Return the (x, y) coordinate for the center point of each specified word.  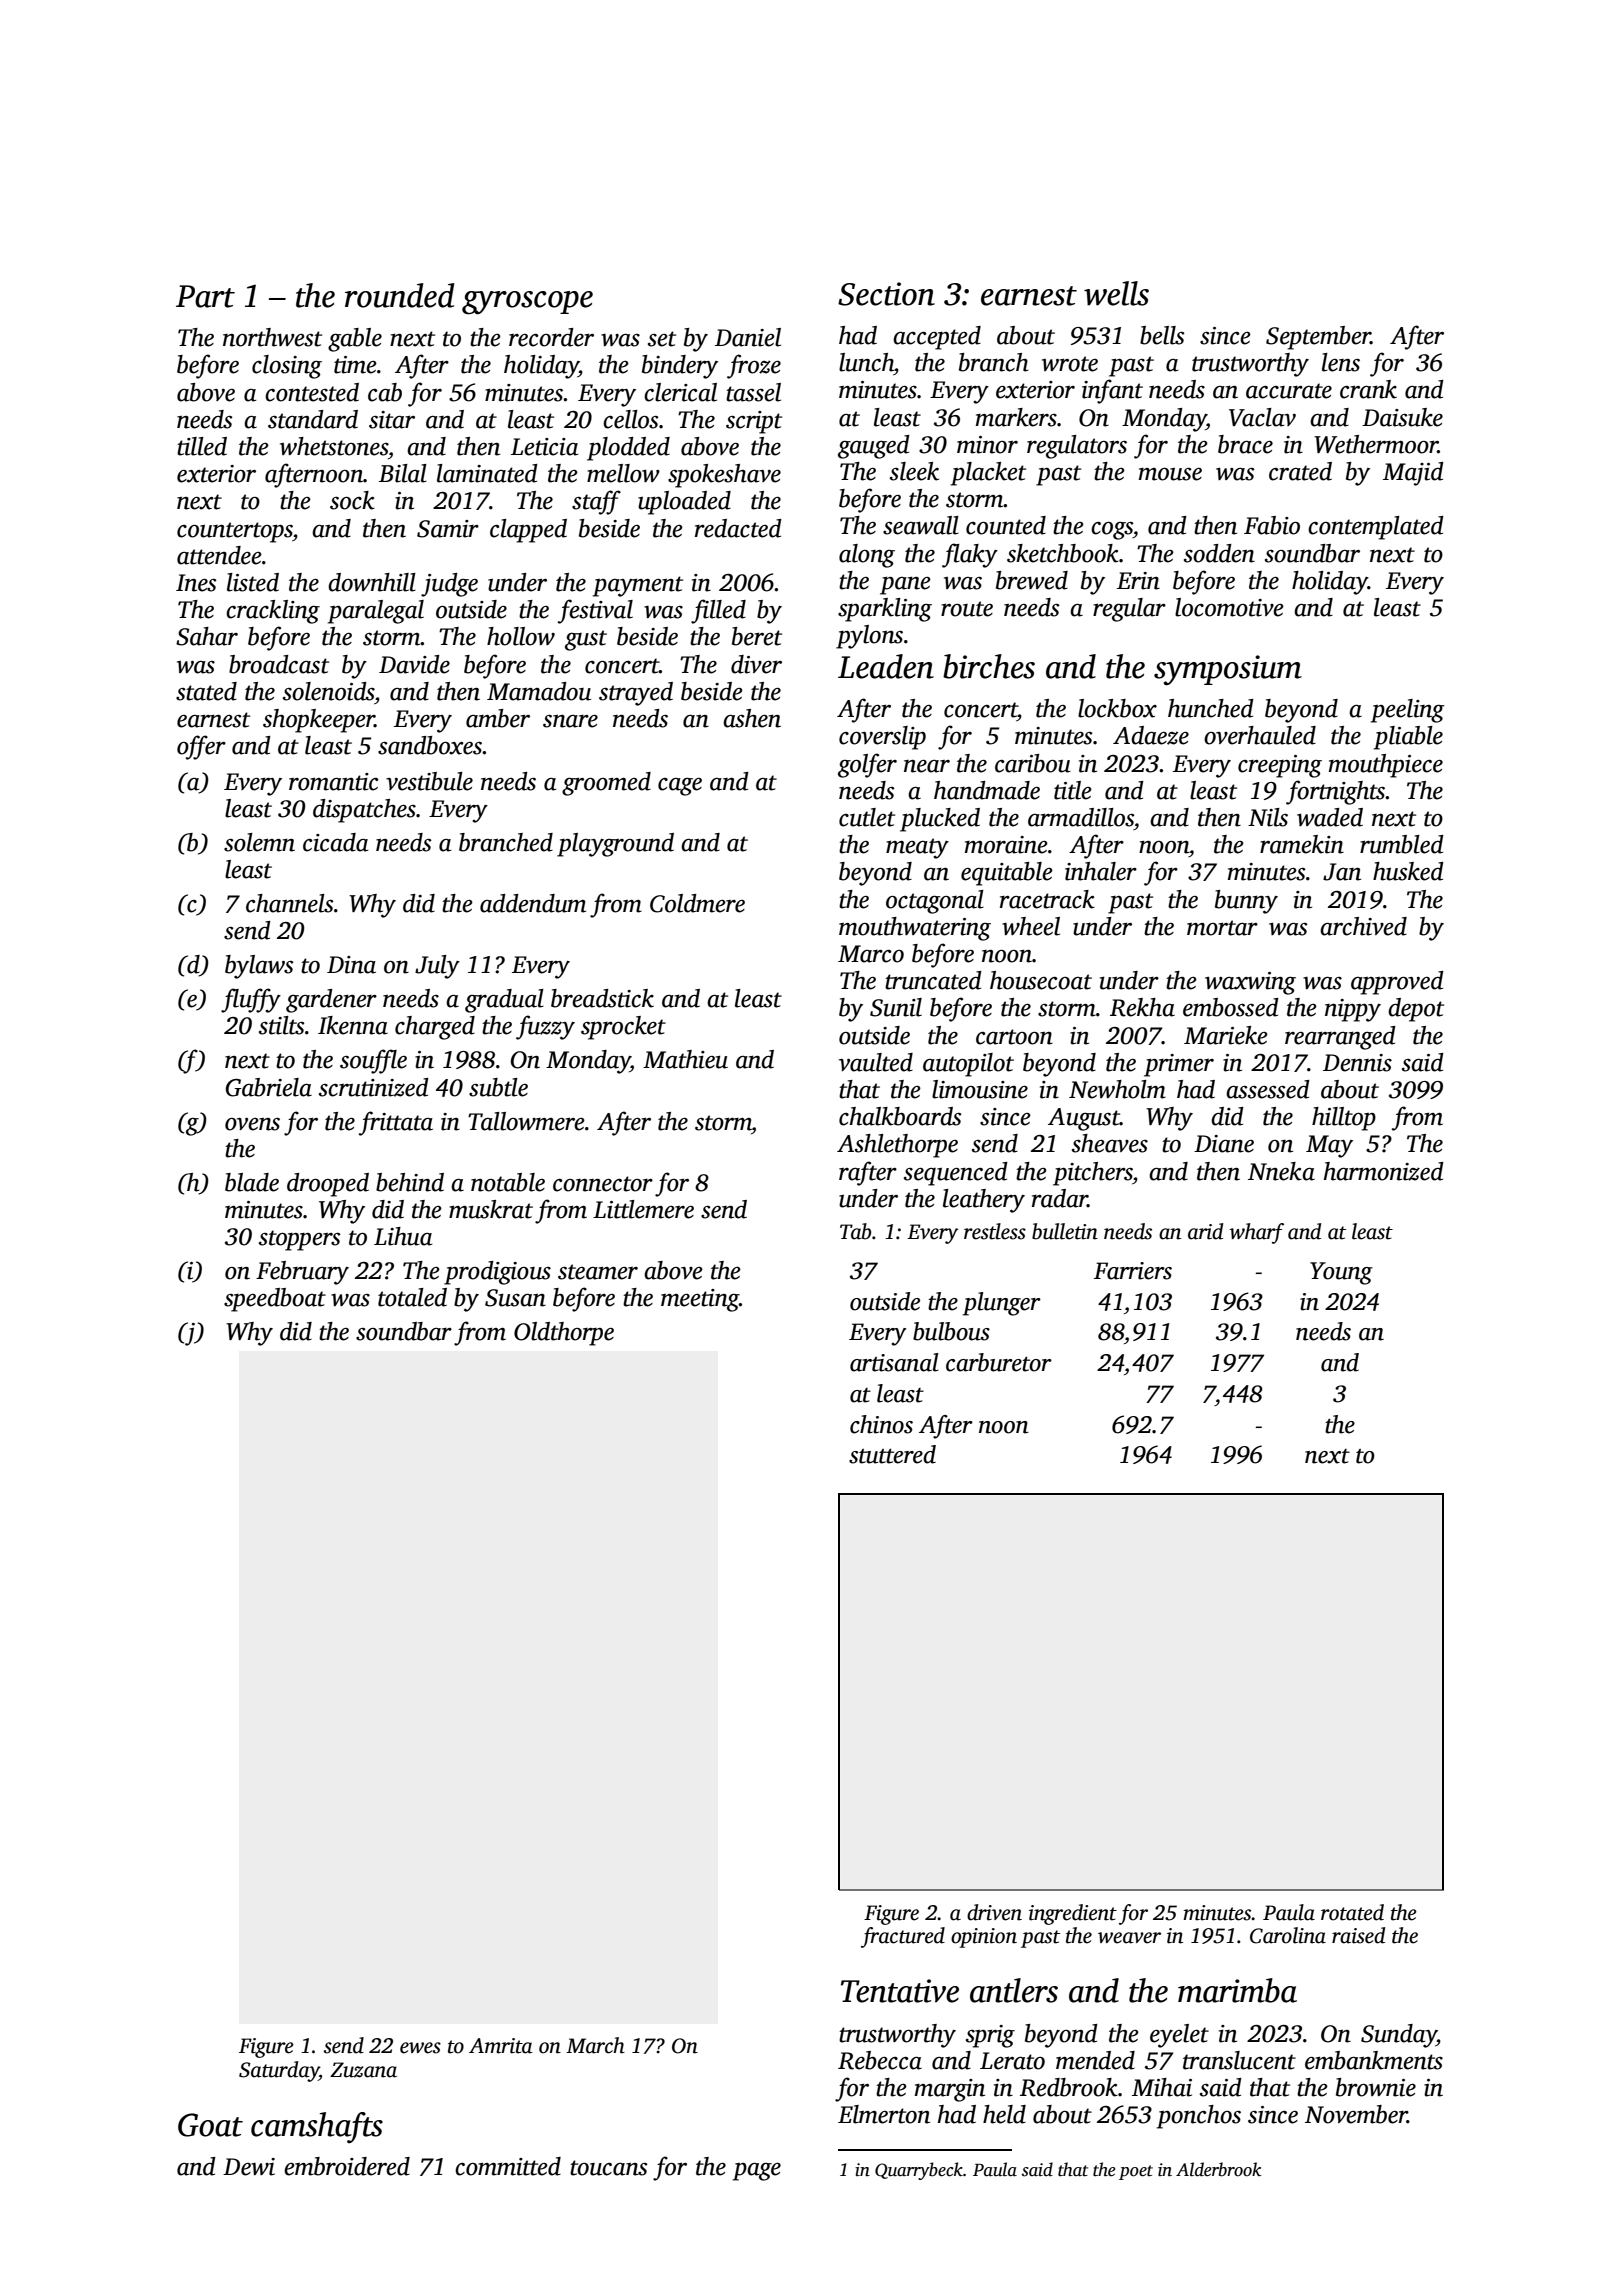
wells (1116, 293)
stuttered (892, 1454)
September (1318, 338)
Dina (351, 965)
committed (508, 2166)
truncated (933, 980)
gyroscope (527, 303)
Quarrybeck (919, 2171)
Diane (1224, 1144)
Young (1341, 1273)
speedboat (275, 1300)
